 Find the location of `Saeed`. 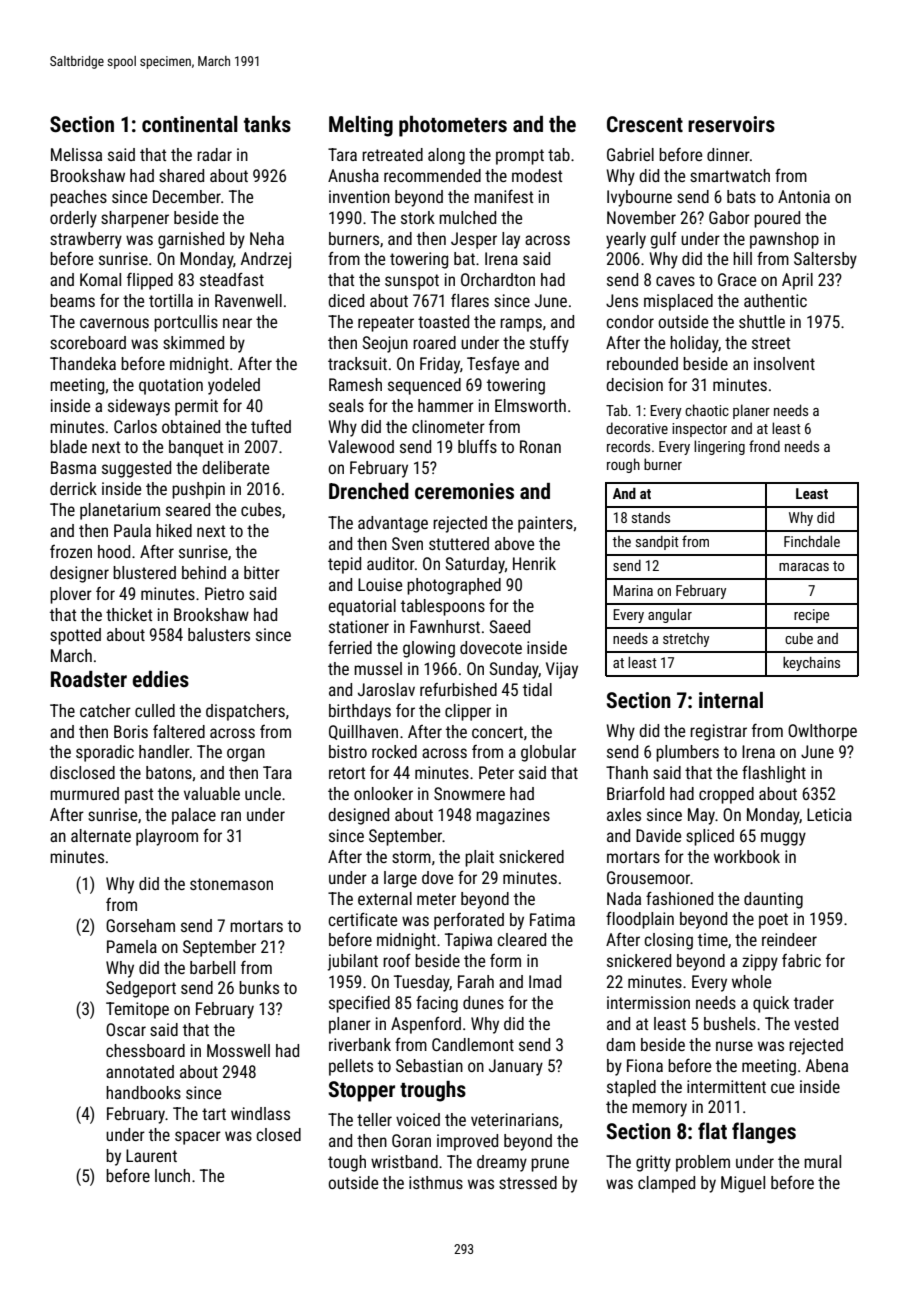

Saeed is located at coordinates (510, 626).
